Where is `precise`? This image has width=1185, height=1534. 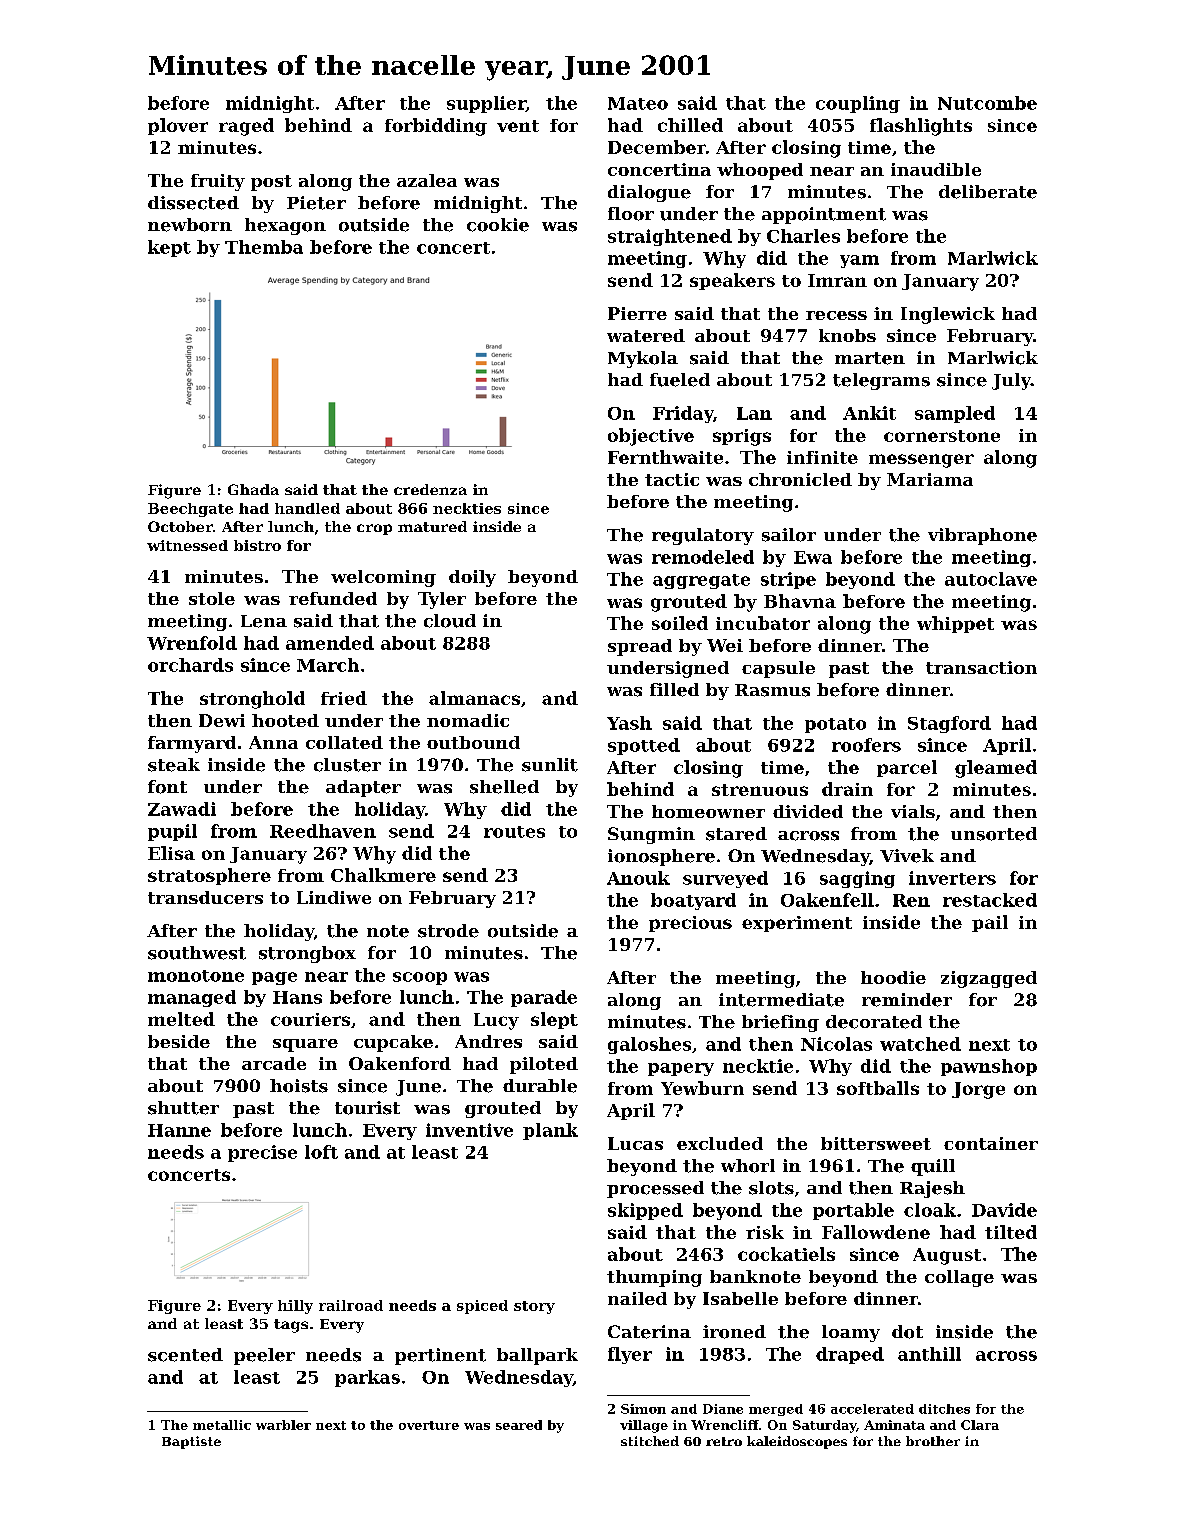
precise is located at coordinates (262, 1153).
